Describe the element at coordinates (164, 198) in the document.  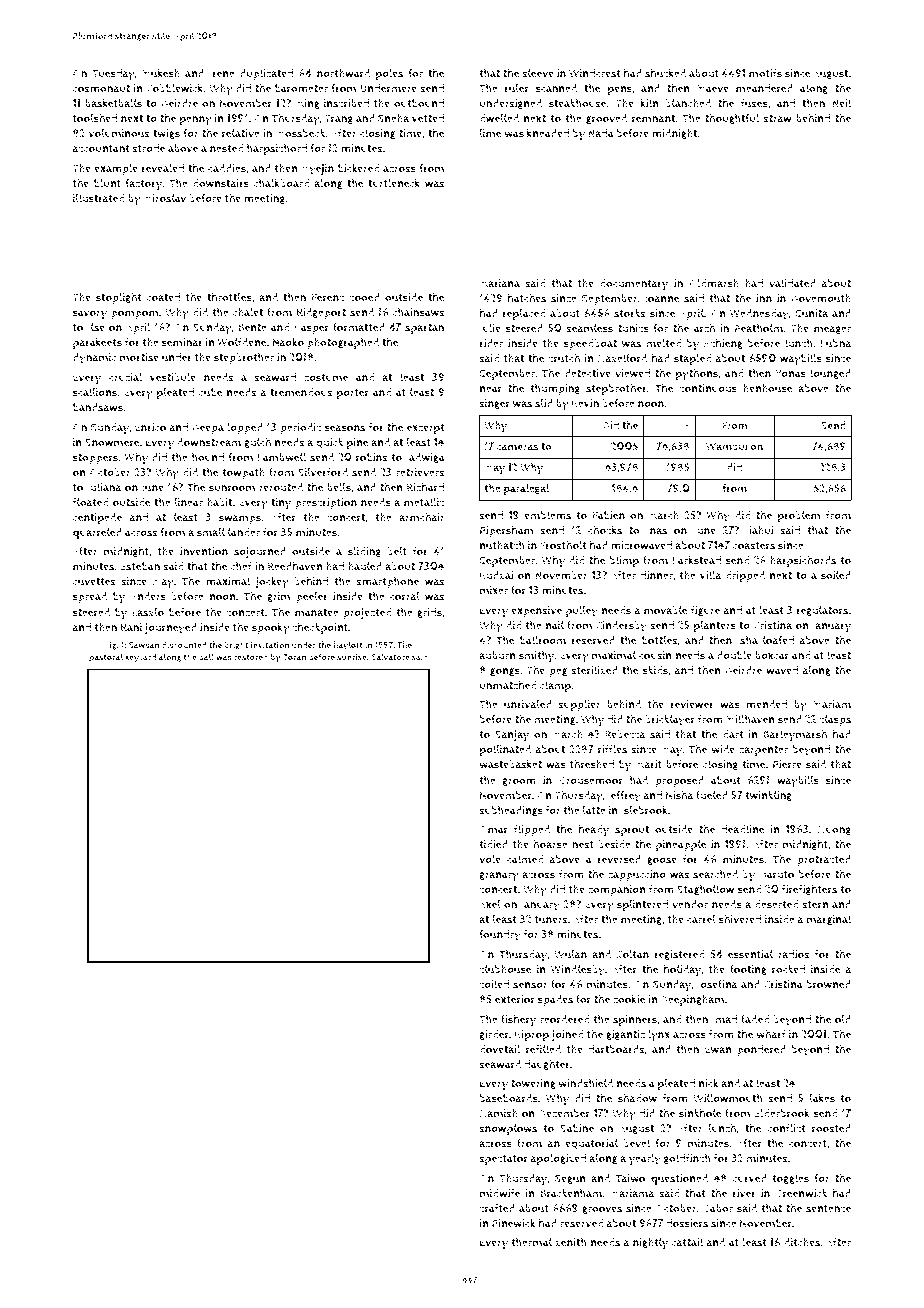
I see `Miroslav` at that location.
